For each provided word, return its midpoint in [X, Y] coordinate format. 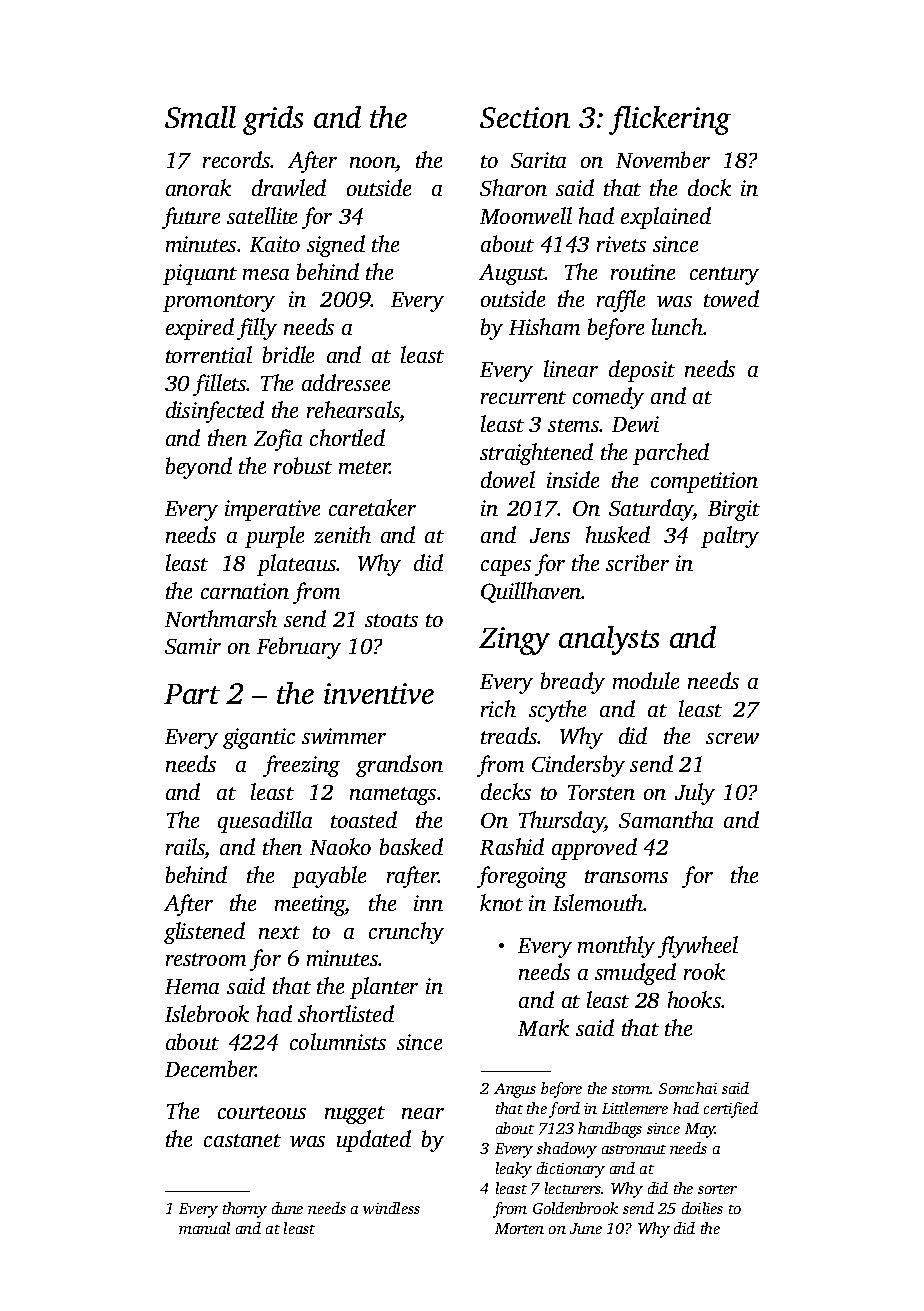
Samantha [666, 819]
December [210, 1068]
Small [200, 117]
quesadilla [265, 822]
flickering [670, 120]
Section [525, 117]
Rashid [512, 846]
